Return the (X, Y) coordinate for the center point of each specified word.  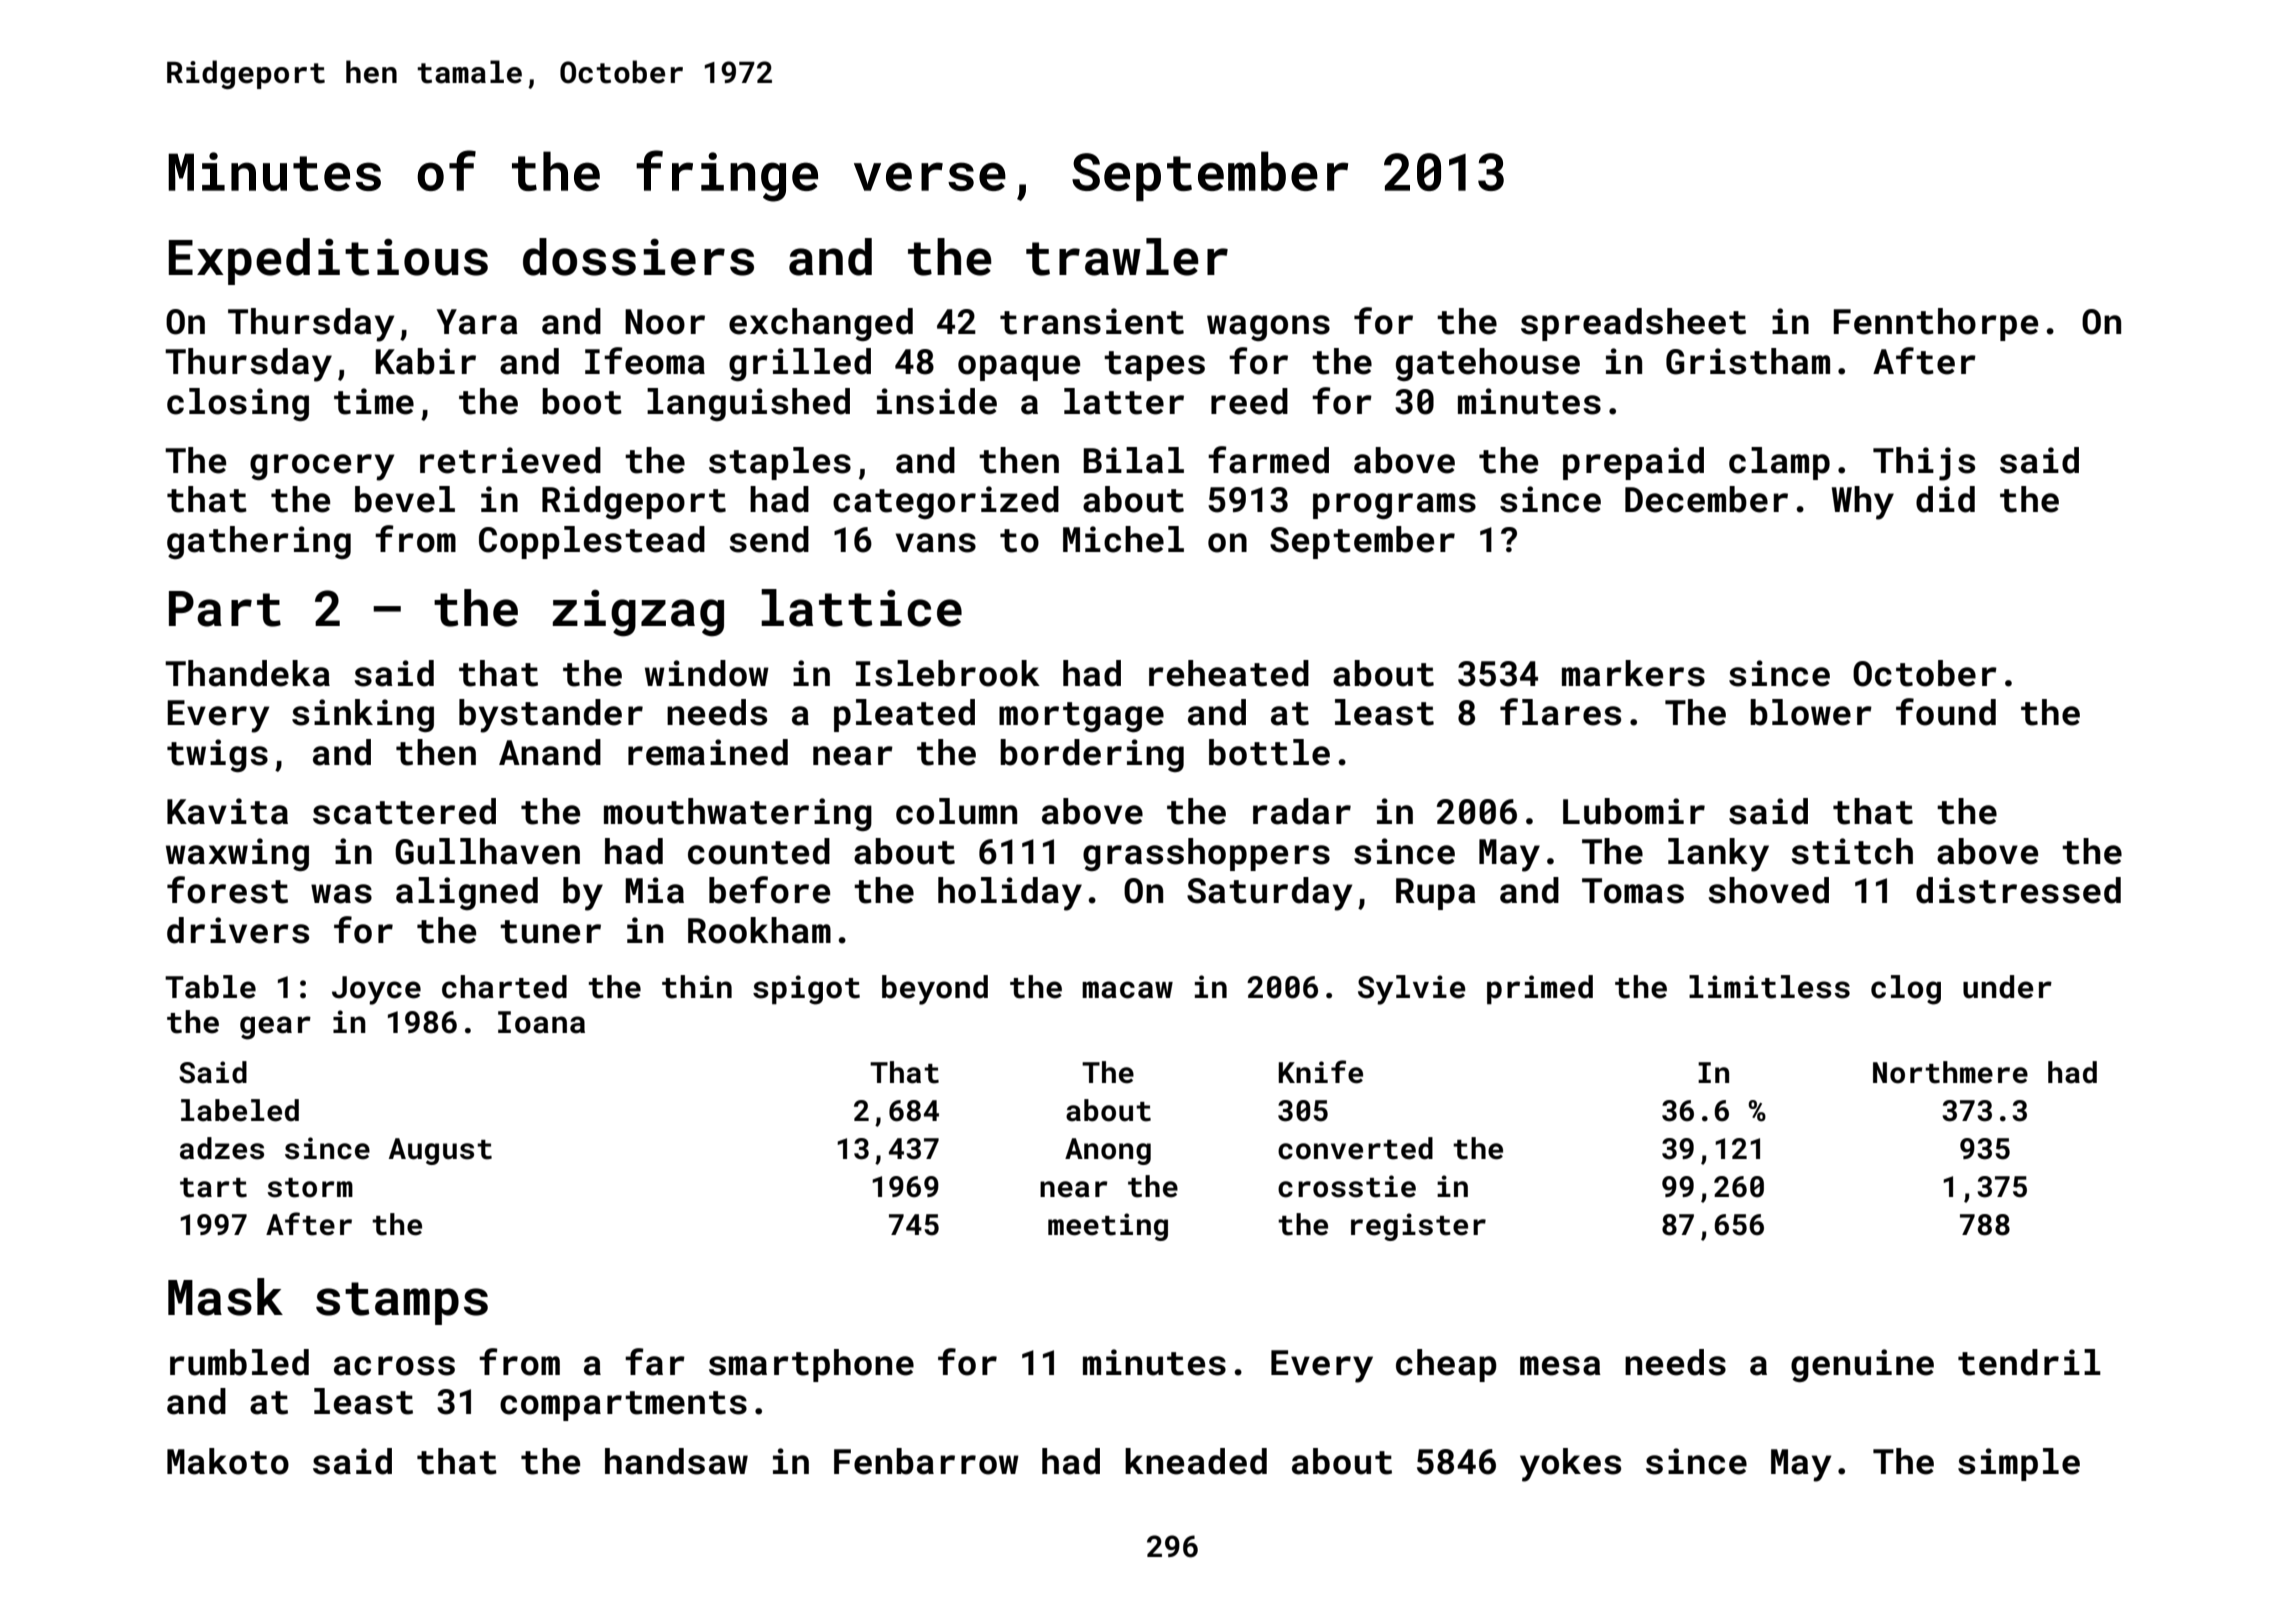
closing (238, 404)
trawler (1127, 257)
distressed (2018, 890)
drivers (238, 930)
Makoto (228, 1461)
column (956, 811)
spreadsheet (1633, 324)
